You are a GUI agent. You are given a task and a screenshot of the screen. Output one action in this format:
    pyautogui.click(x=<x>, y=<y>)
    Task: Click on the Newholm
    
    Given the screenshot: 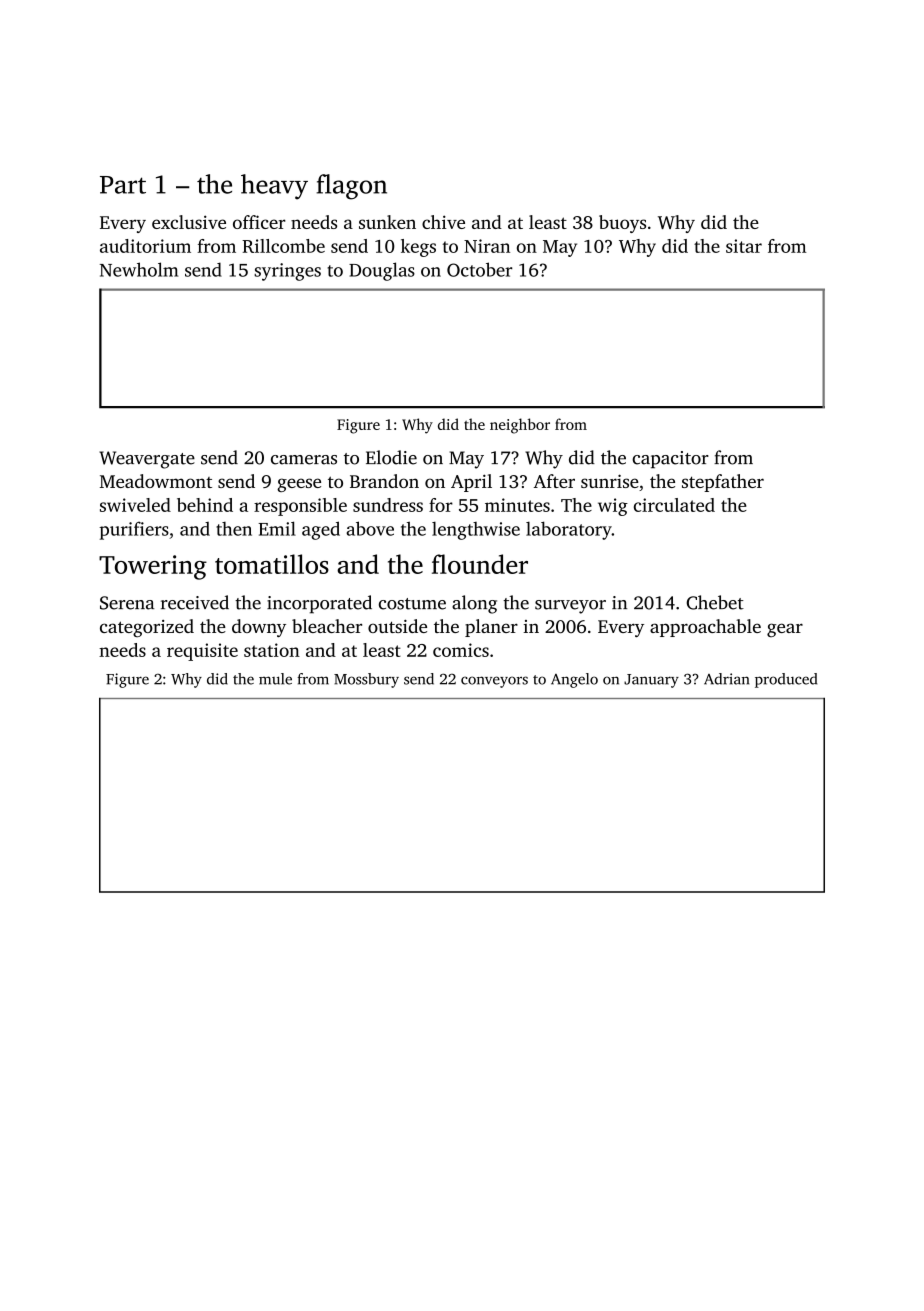 What is the action you would take?
    pyautogui.click(x=139, y=269)
